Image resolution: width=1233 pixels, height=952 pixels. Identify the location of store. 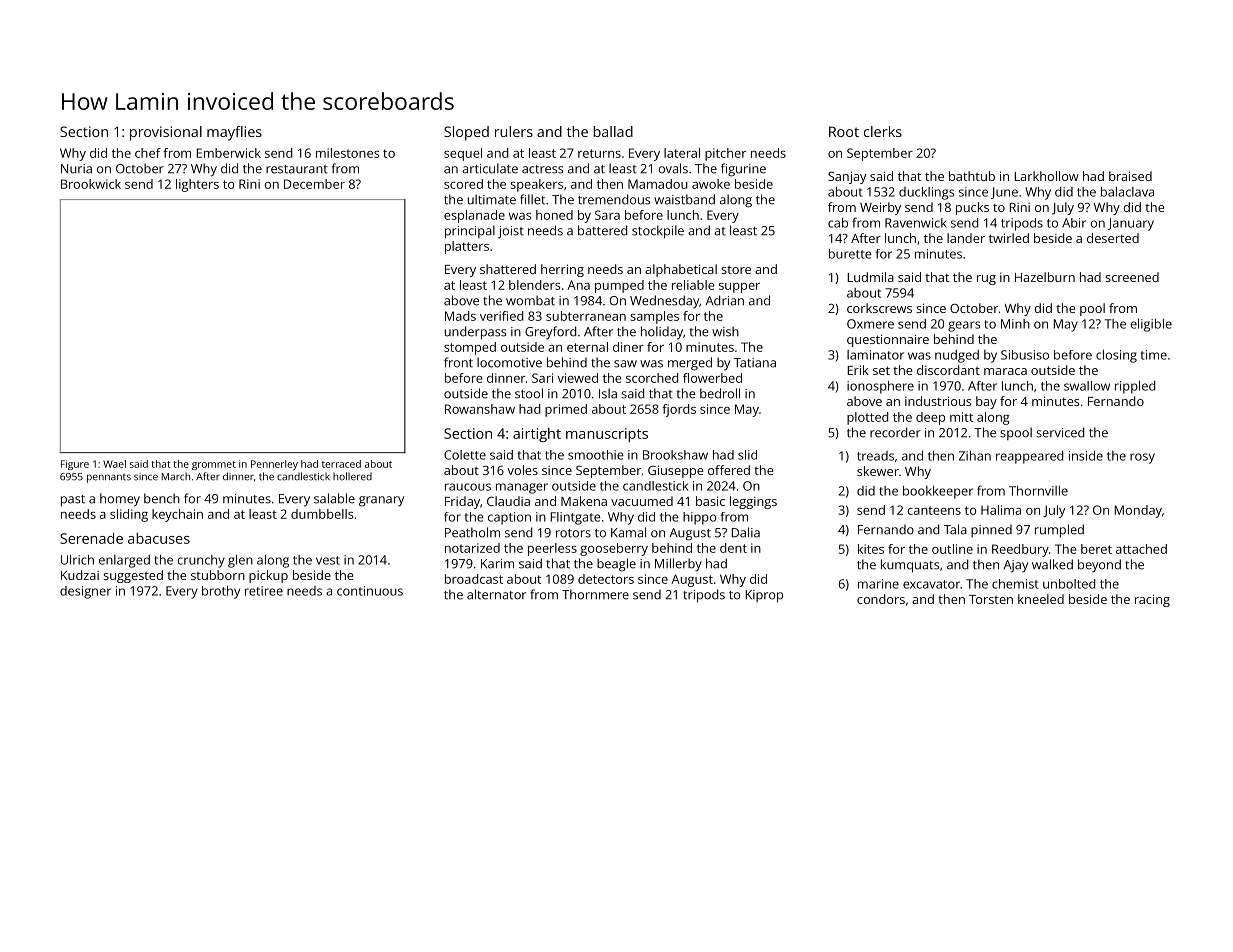
(736, 270).
